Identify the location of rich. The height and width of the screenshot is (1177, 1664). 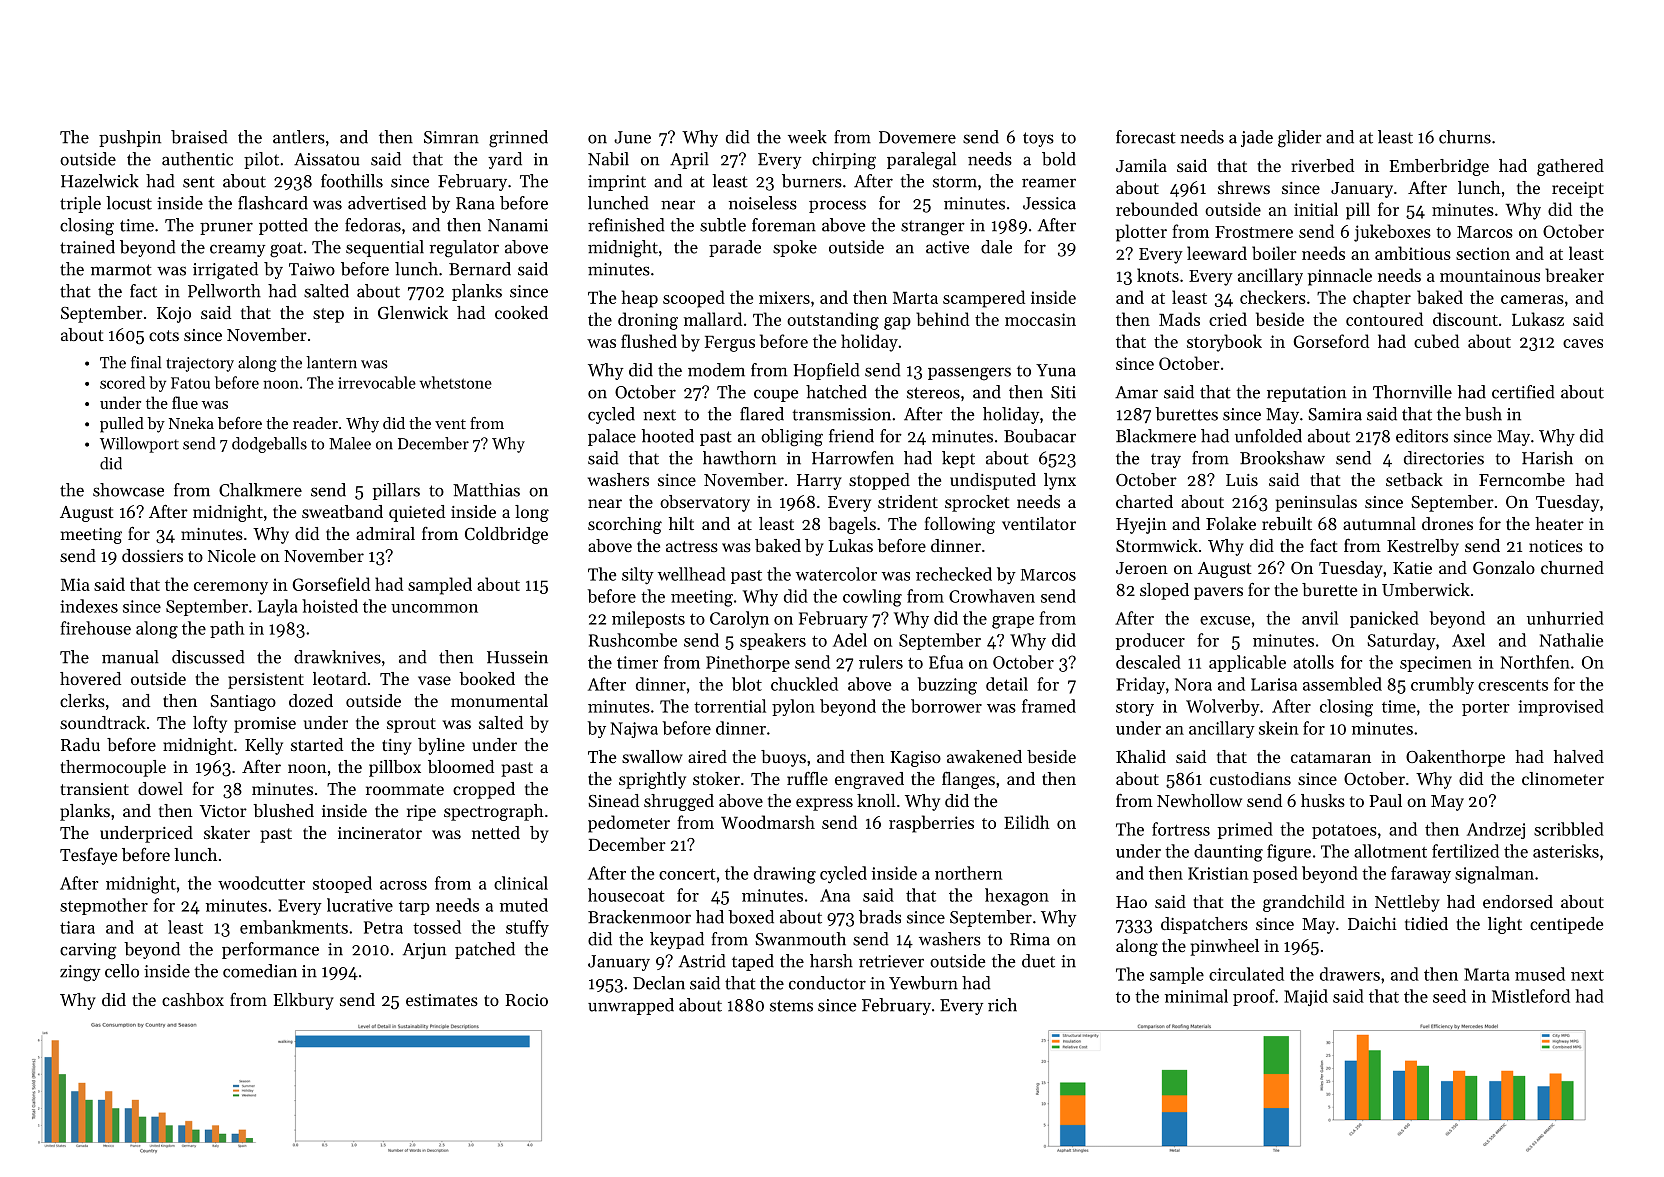
(1002, 1005).
